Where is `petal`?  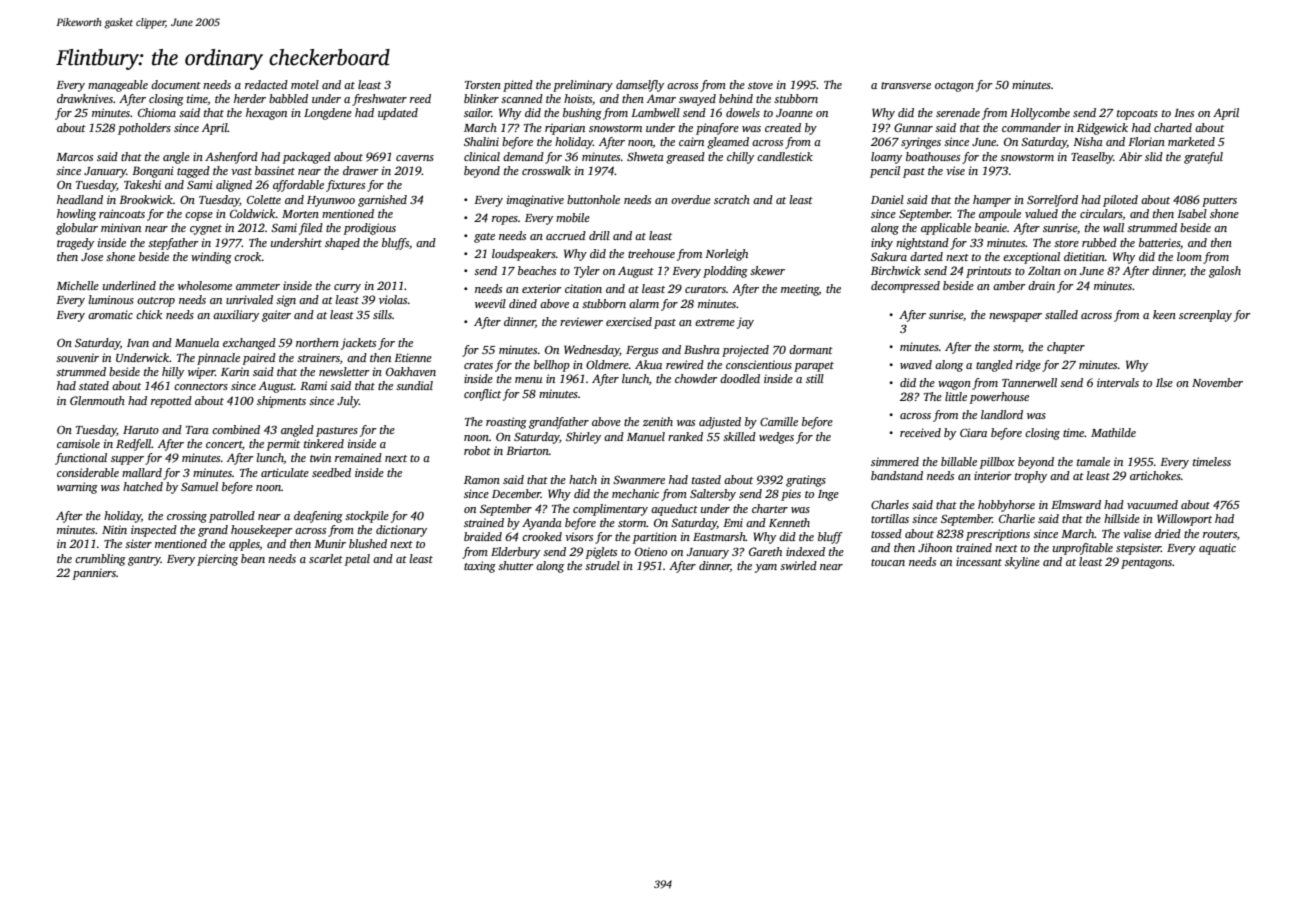 petal is located at coordinates (357, 560).
